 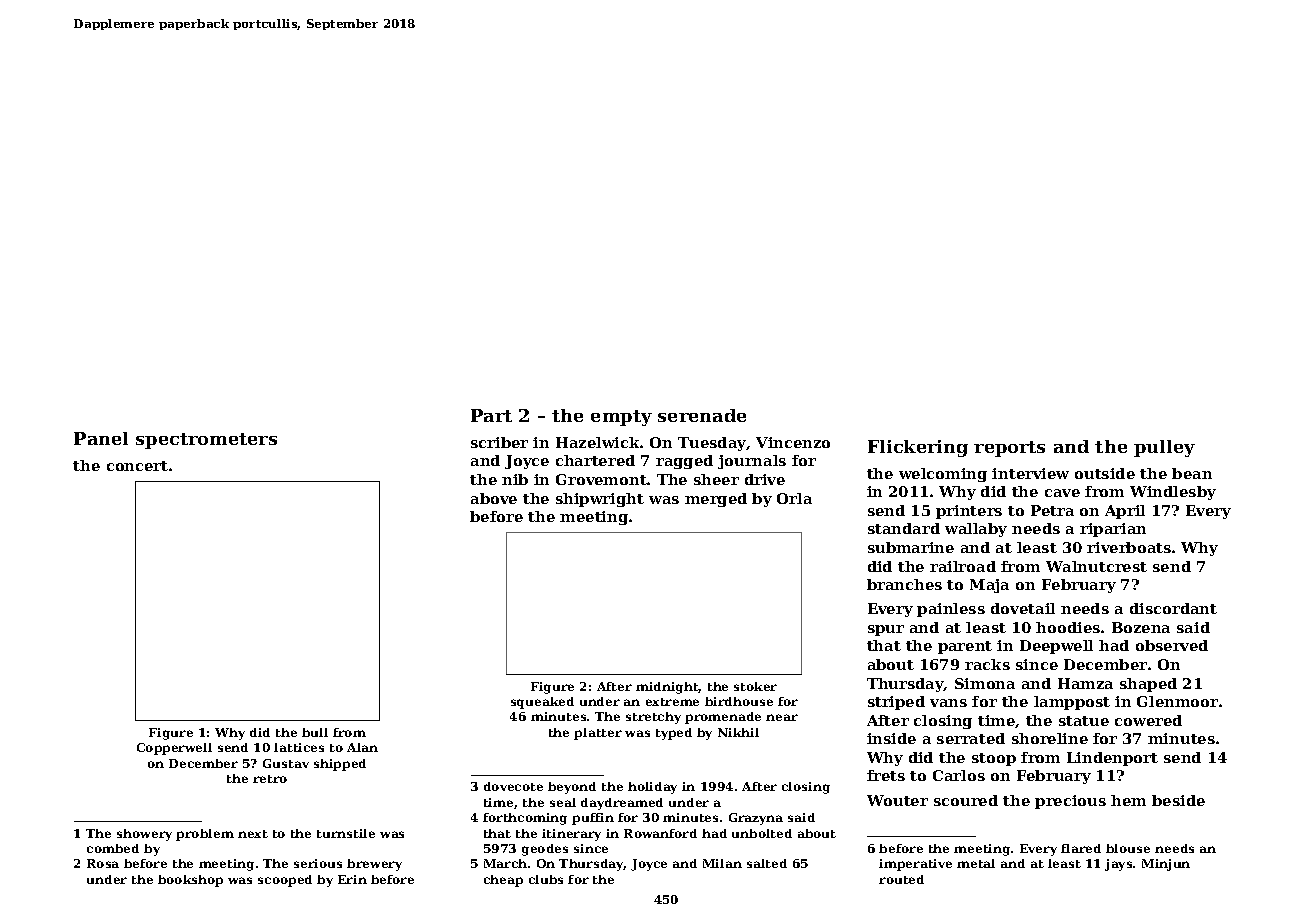 I want to click on shipwright, so click(x=600, y=500).
